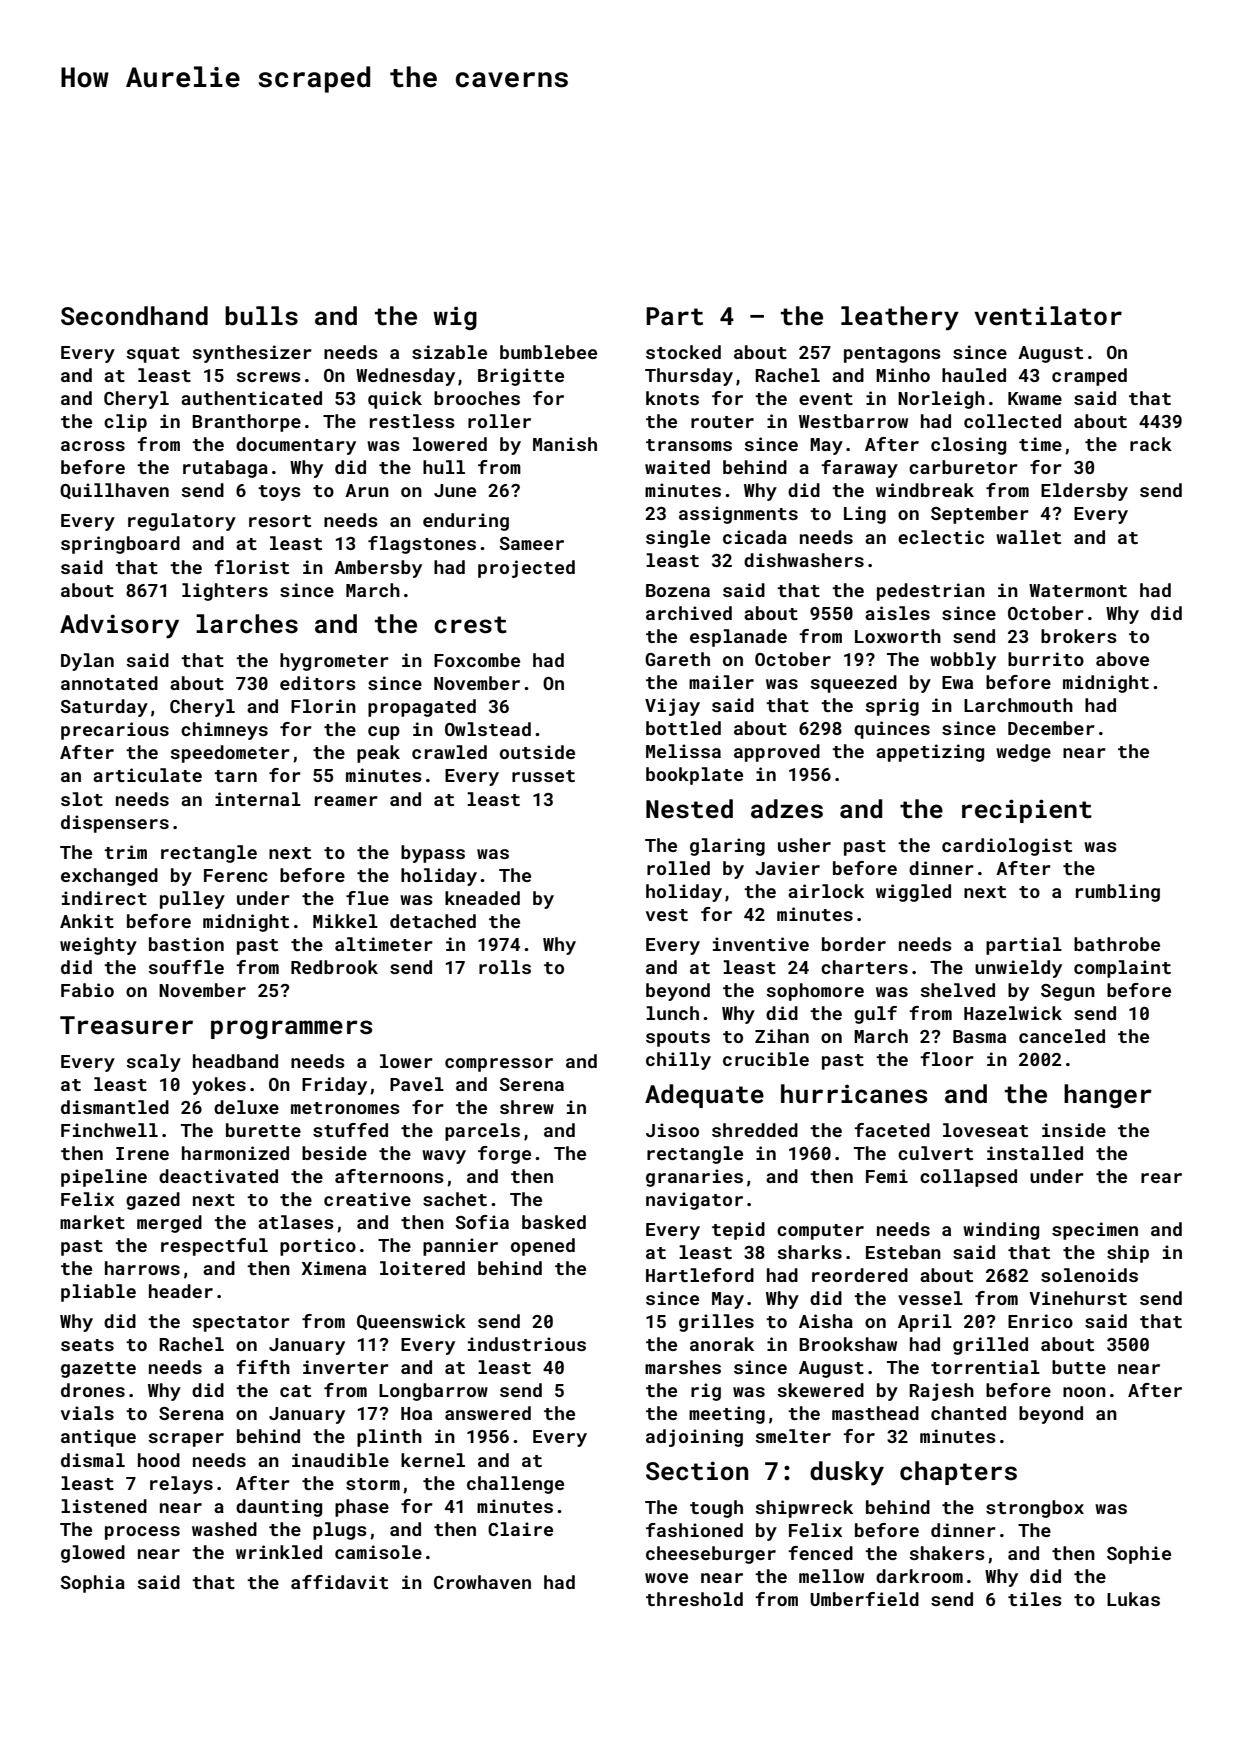  What do you see at coordinates (1001, 1231) in the image?
I see `winding` at bounding box center [1001, 1231].
